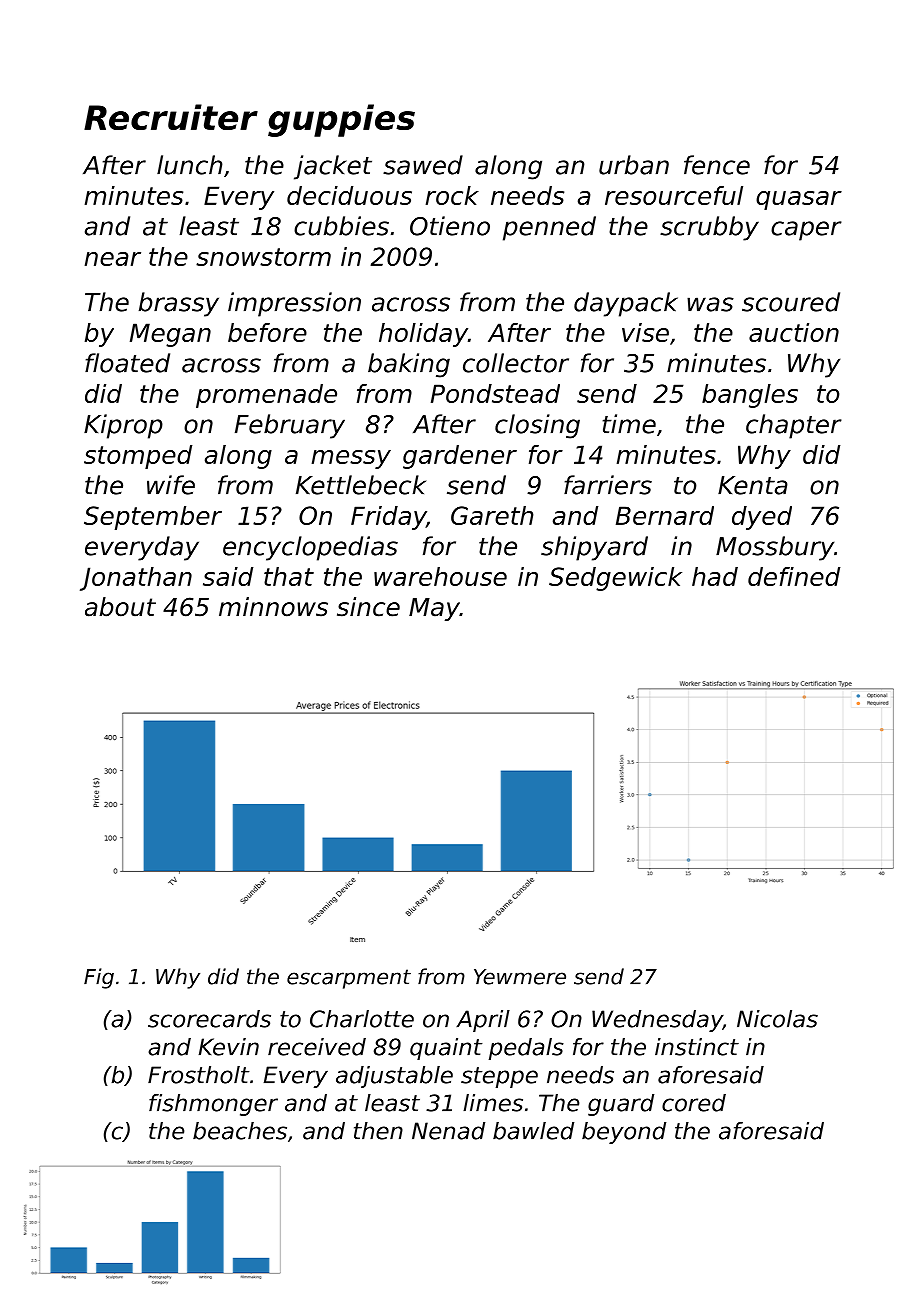 The image size is (924, 1311). What do you see at coordinates (645, 332) in the screenshot?
I see `vise` at bounding box center [645, 332].
